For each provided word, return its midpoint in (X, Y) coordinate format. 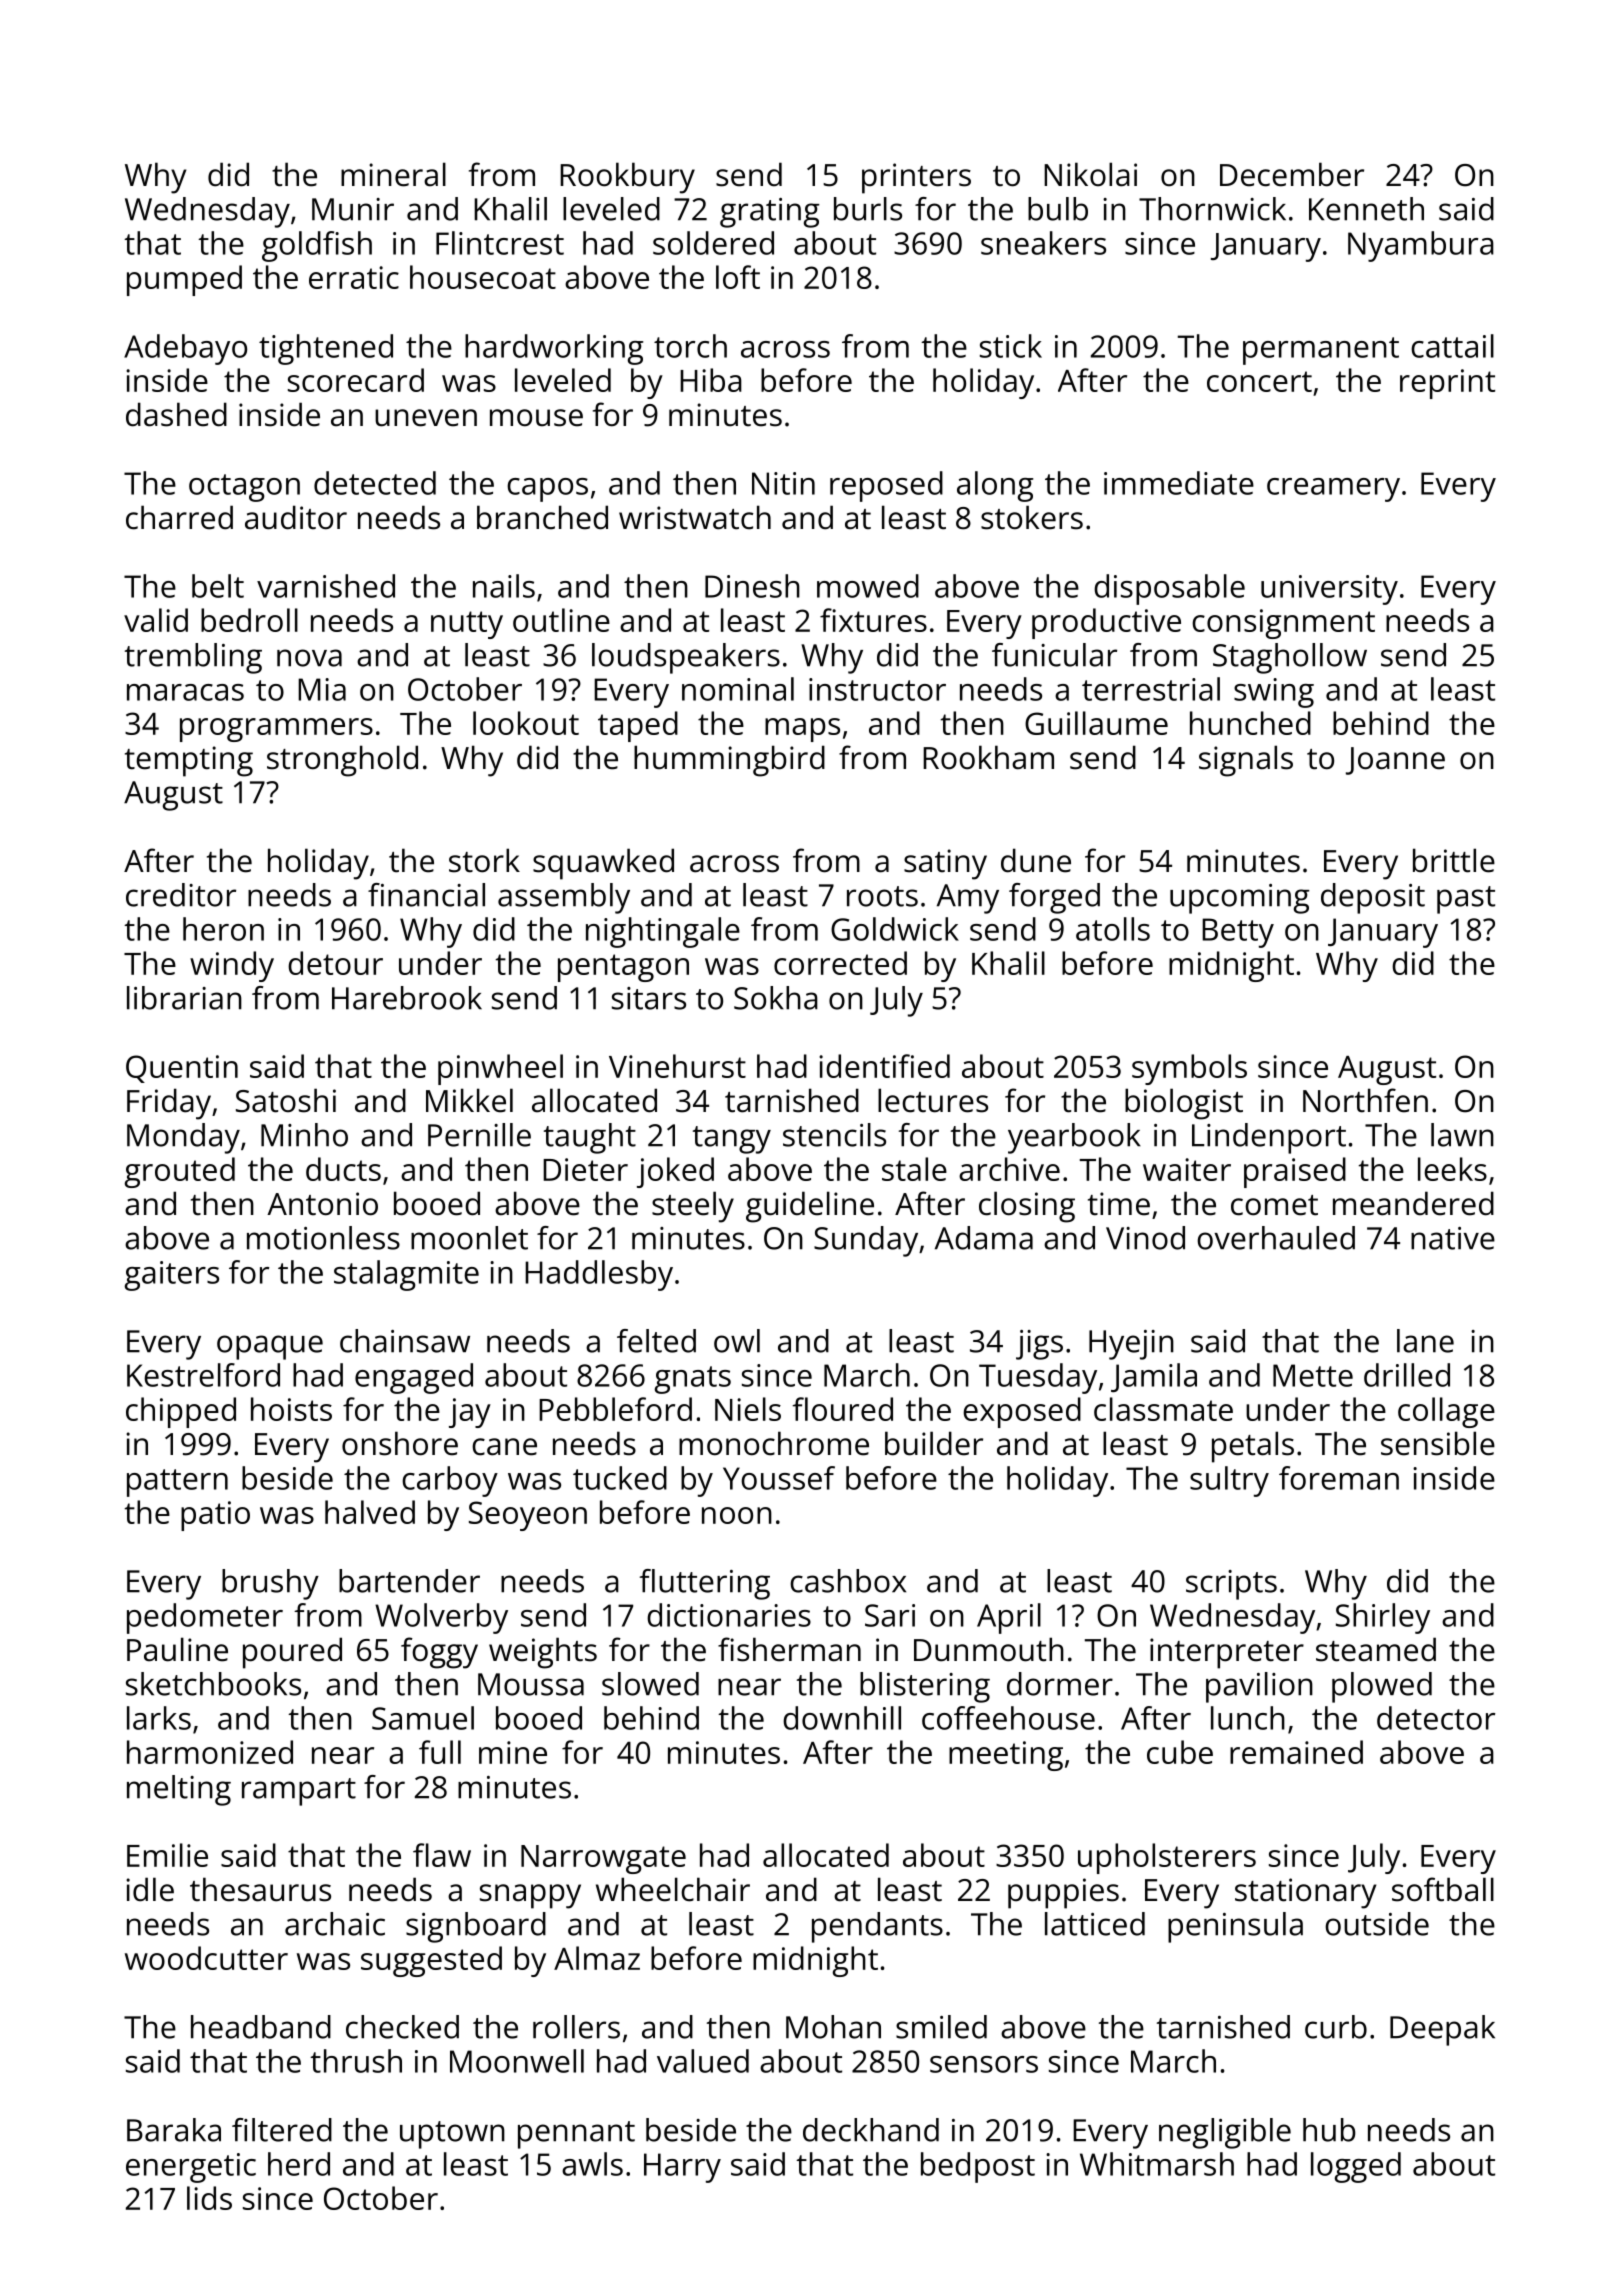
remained (1296, 1752)
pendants (877, 1927)
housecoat (483, 277)
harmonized (210, 1752)
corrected (840, 963)
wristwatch (695, 517)
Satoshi (286, 1100)
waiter (1187, 1169)
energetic (191, 2168)
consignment (1283, 624)
